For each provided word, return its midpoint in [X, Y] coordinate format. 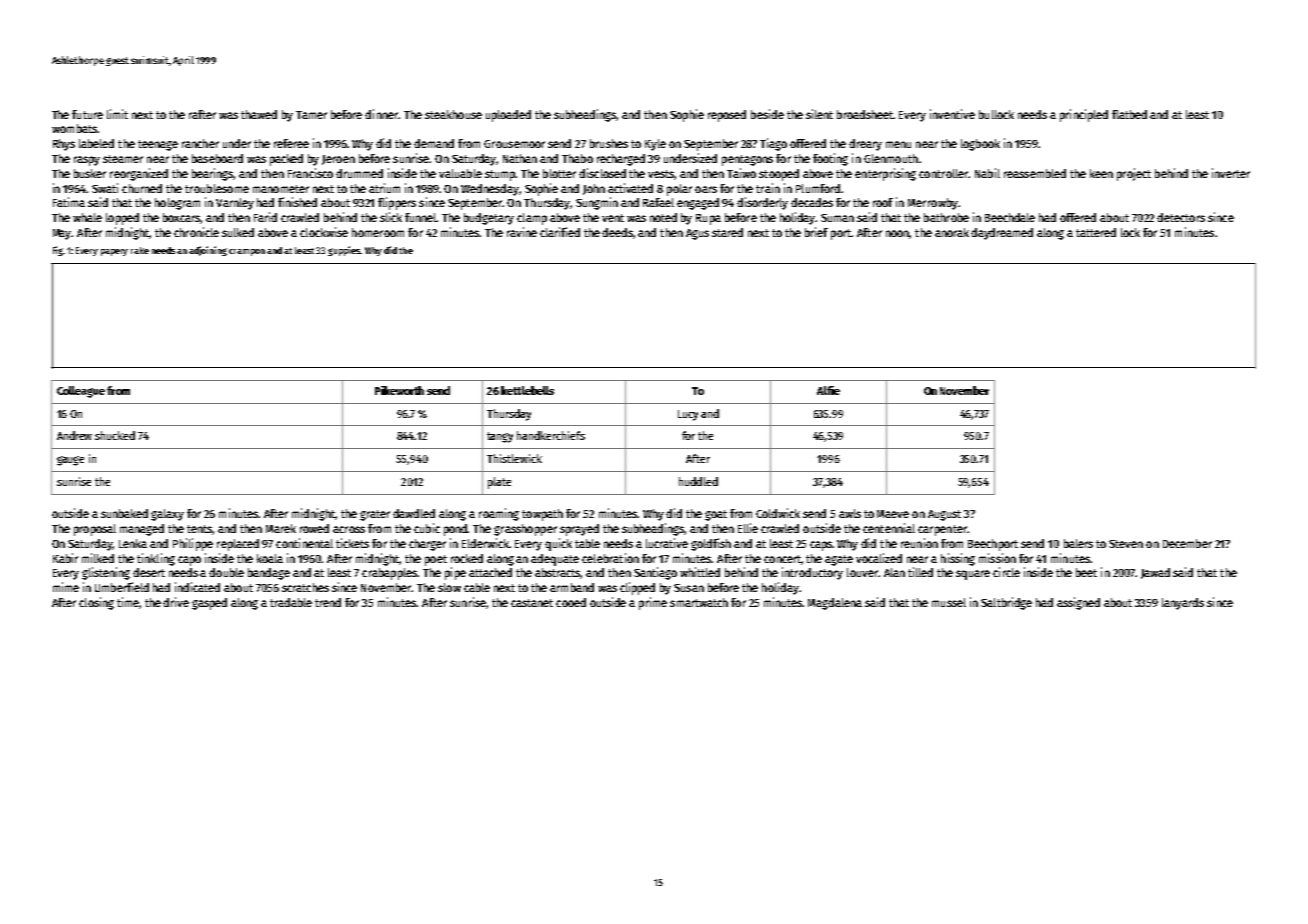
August [944, 515]
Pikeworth [399, 390]
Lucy [688, 415]
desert [149, 572]
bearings [213, 174]
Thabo [577, 158]
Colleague [81, 392]
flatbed [1129, 114]
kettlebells [527, 390]
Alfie [828, 390]
